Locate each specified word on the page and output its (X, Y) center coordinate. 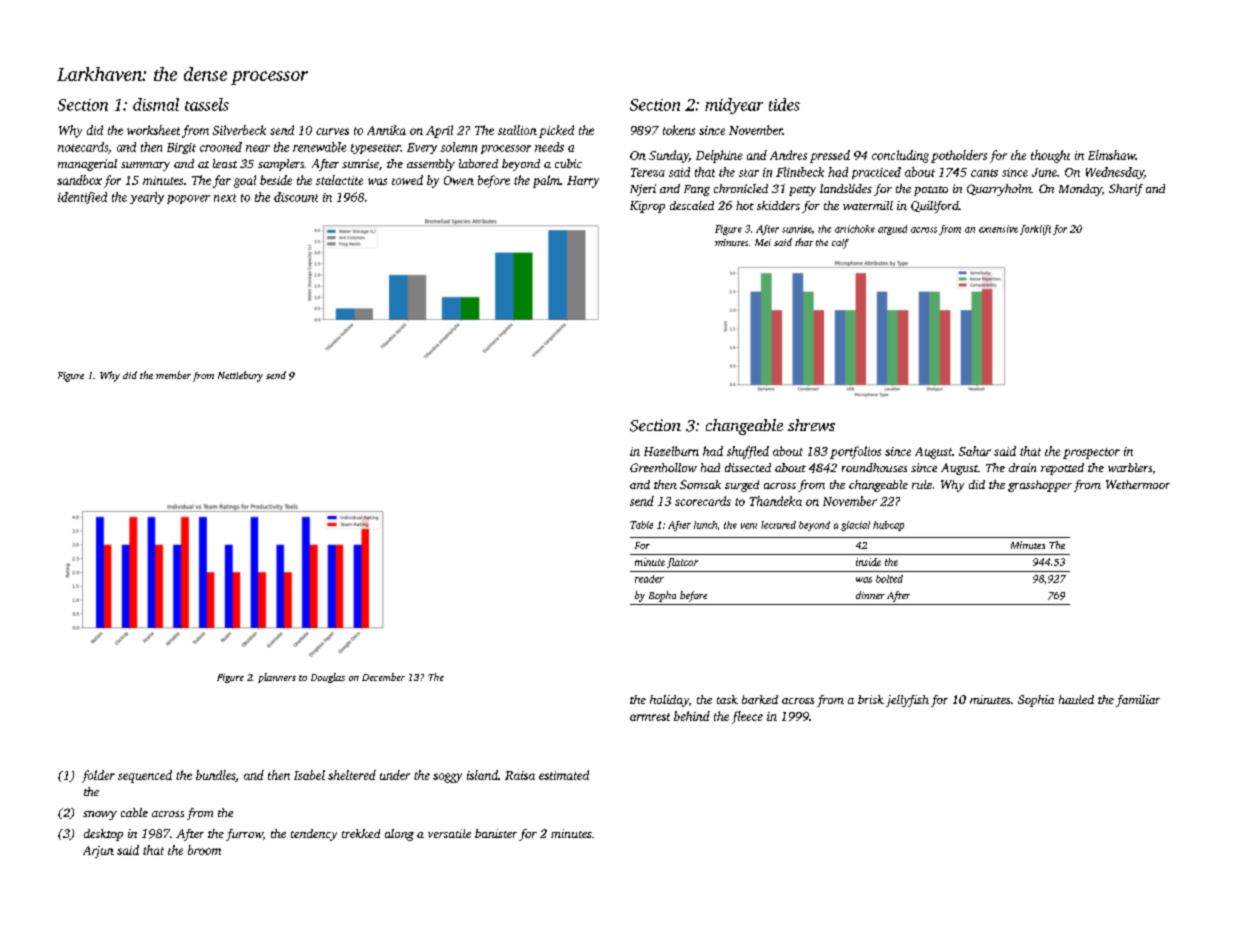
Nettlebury (240, 376)
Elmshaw (1112, 155)
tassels (207, 104)
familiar (1138, 701)
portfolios (855, 452)
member (173, 375)
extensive (998, 229)
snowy (100, 815)
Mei (763, 242)
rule (922, 484)
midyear (734, 106)
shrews (811, 425)
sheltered (352, 775)
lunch (705, 525)
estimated (564, 775)
